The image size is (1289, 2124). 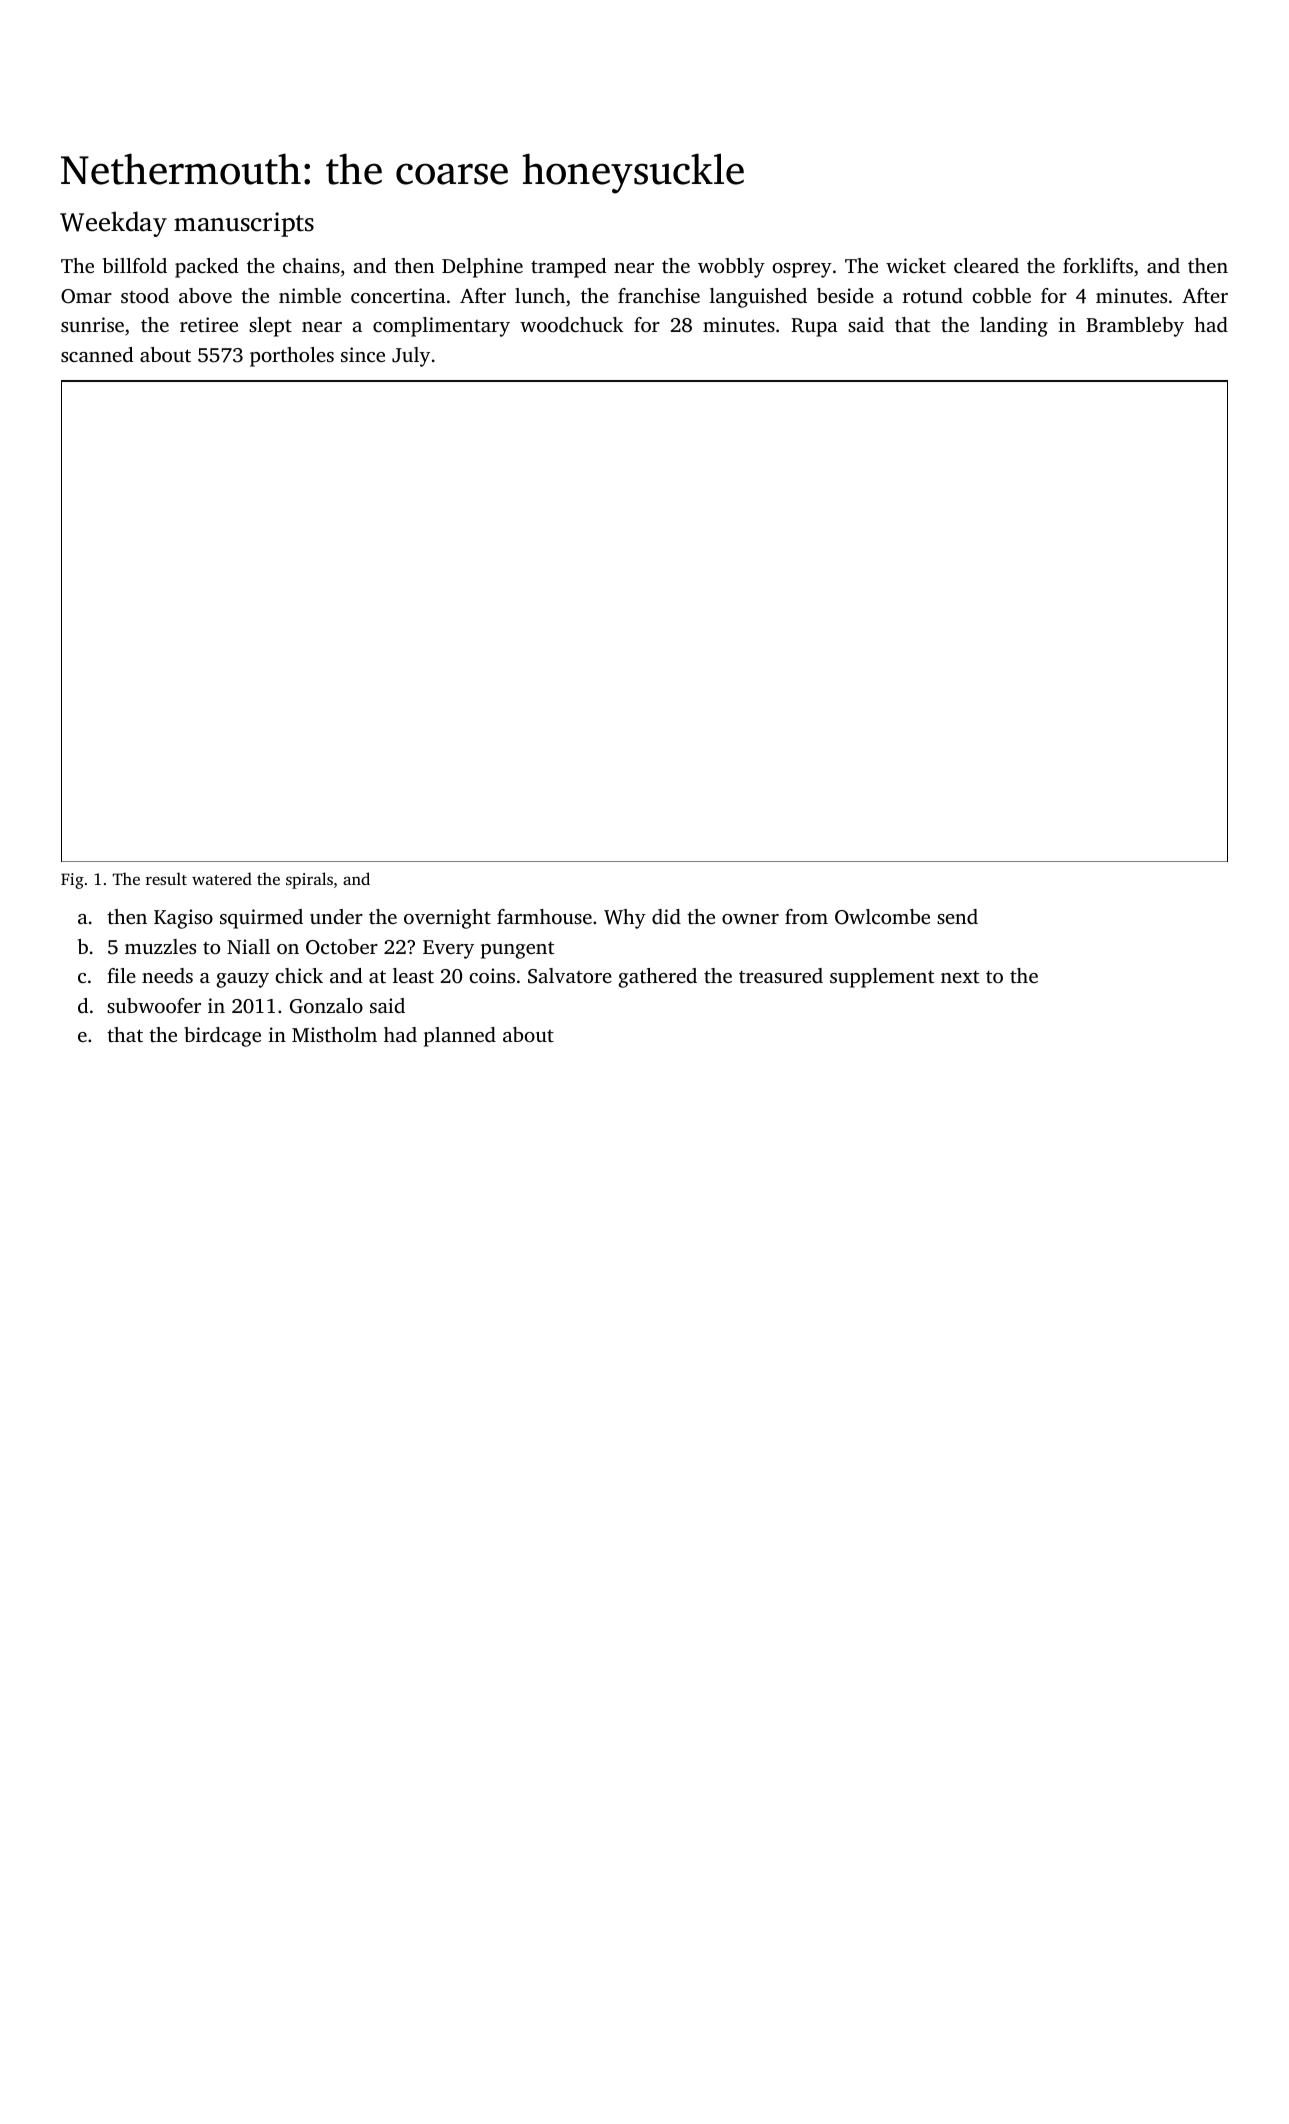 What do you see at coordinates (309, 880) in the document?
I see `spirals` at bounding box center [309, 880].
